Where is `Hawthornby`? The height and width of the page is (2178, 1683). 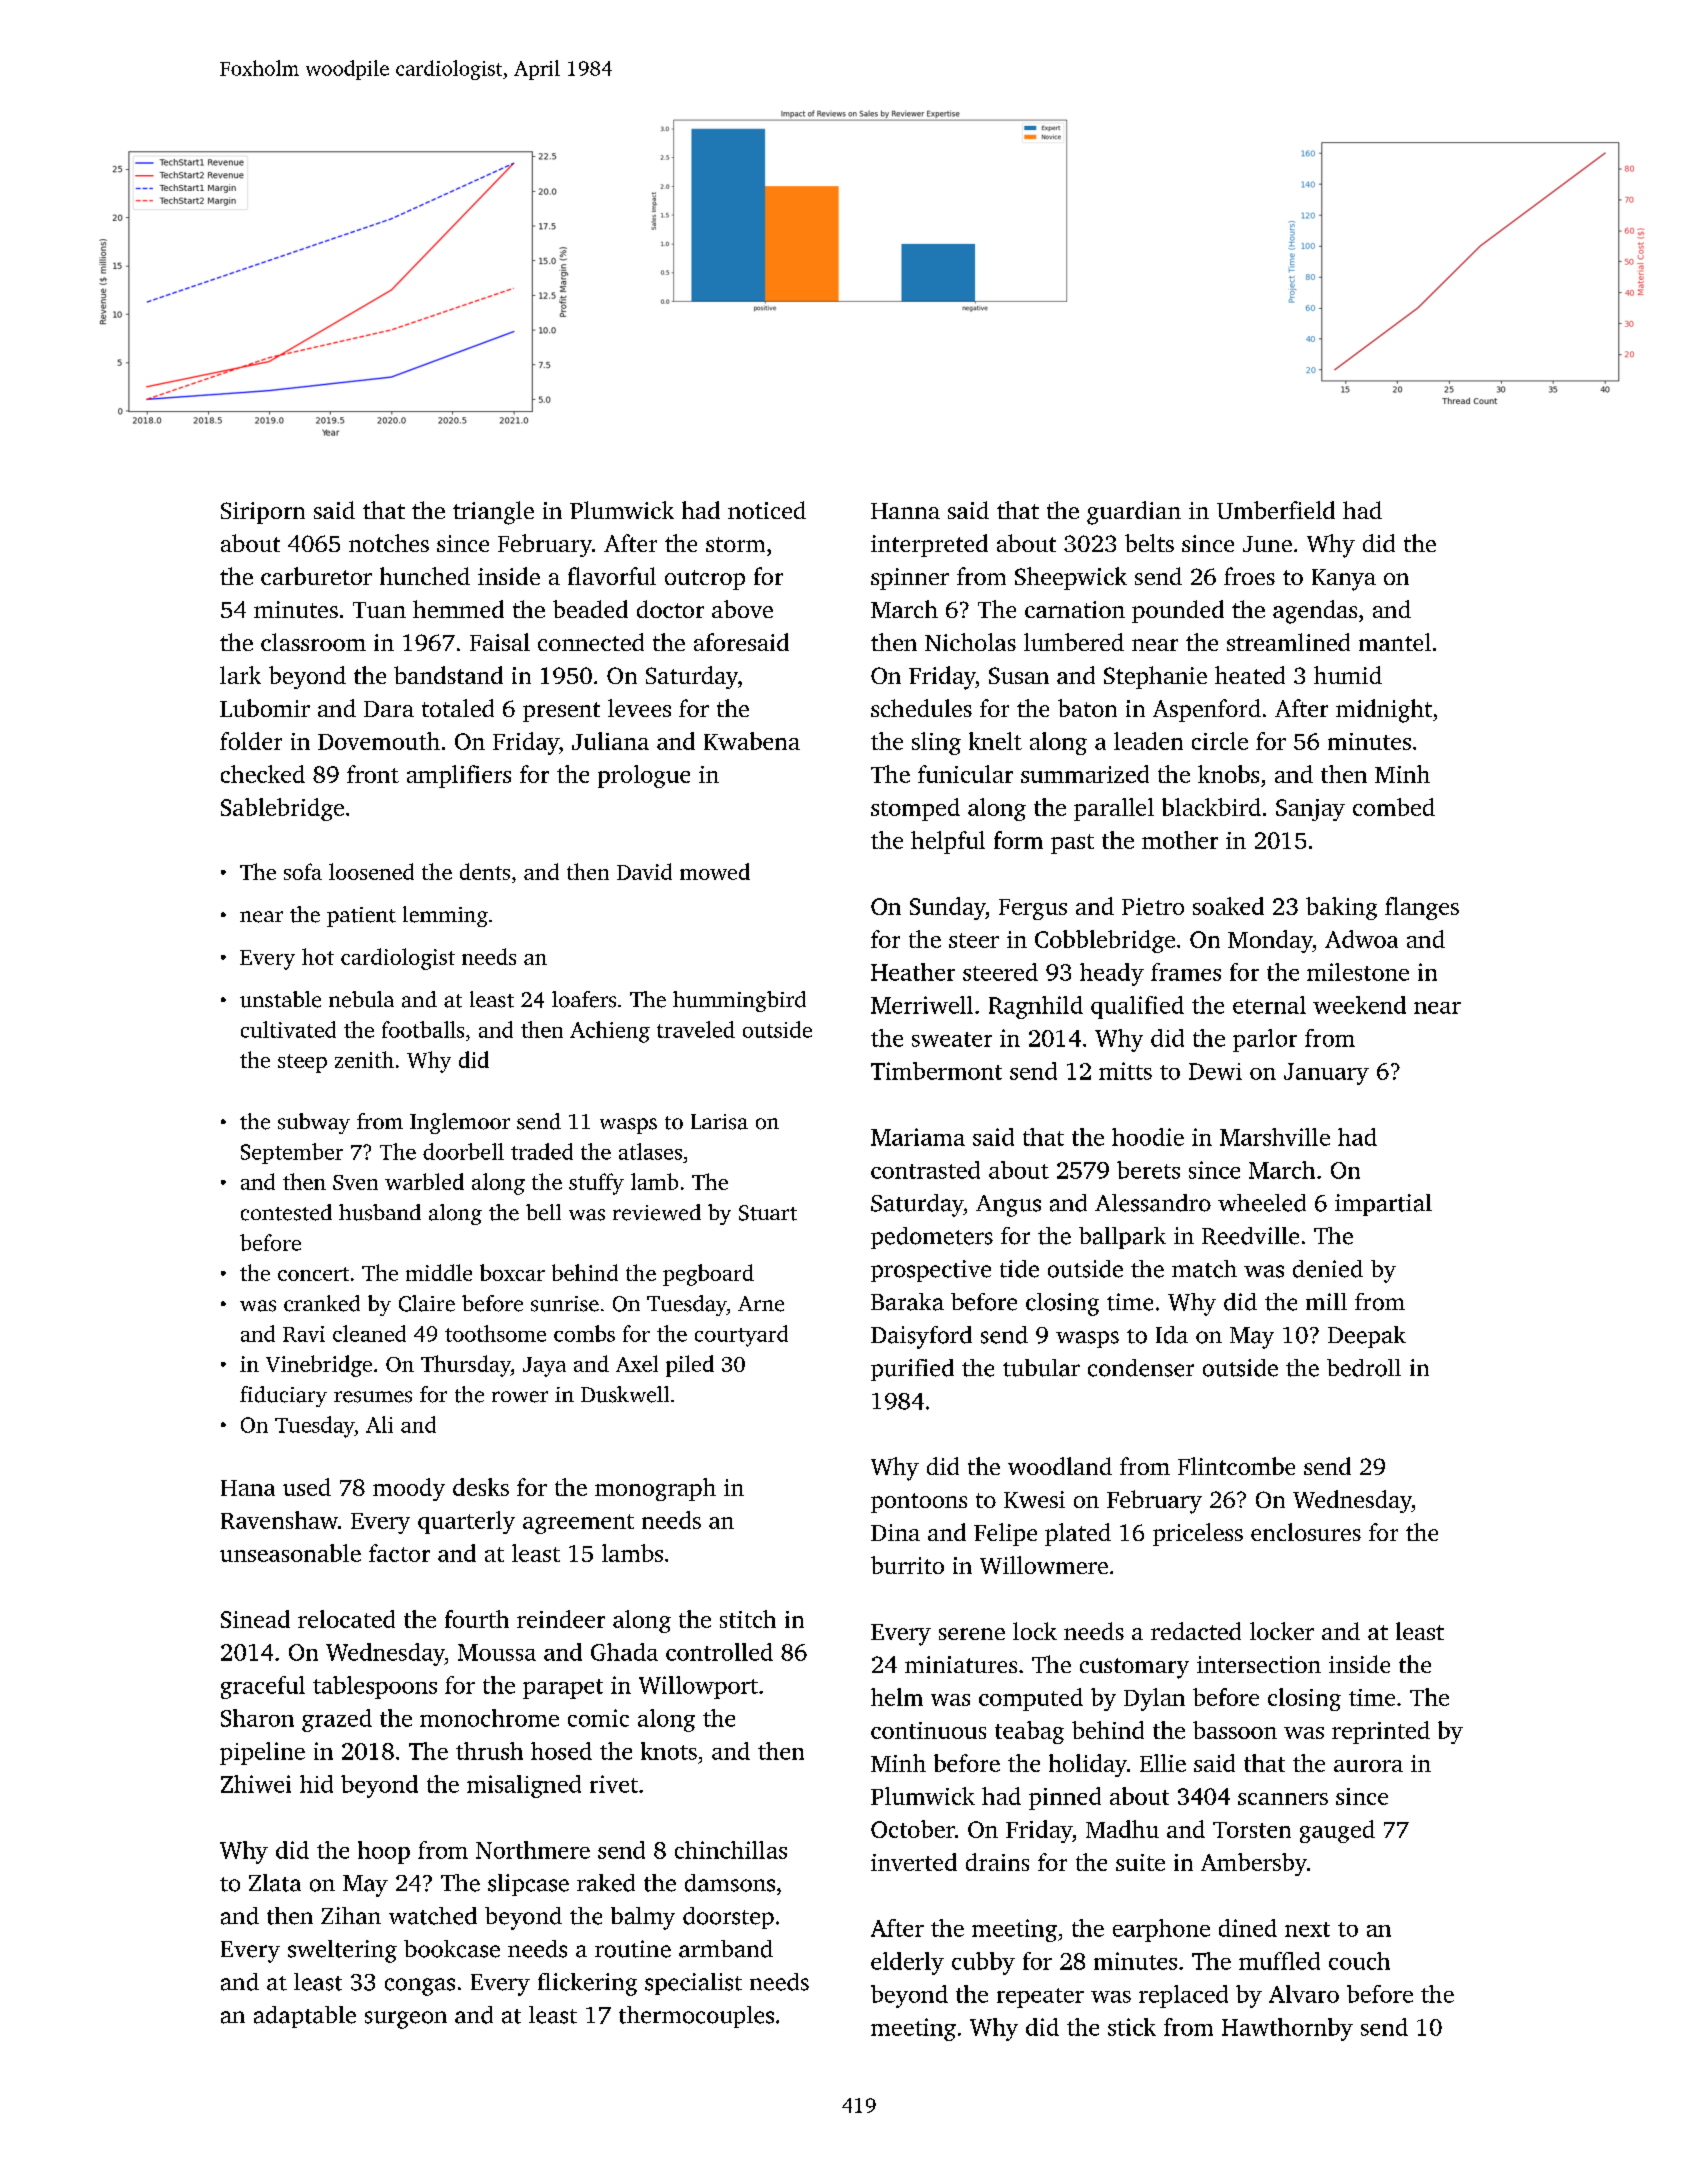 Hawthornby is located at coordinates (1287, 2029).
